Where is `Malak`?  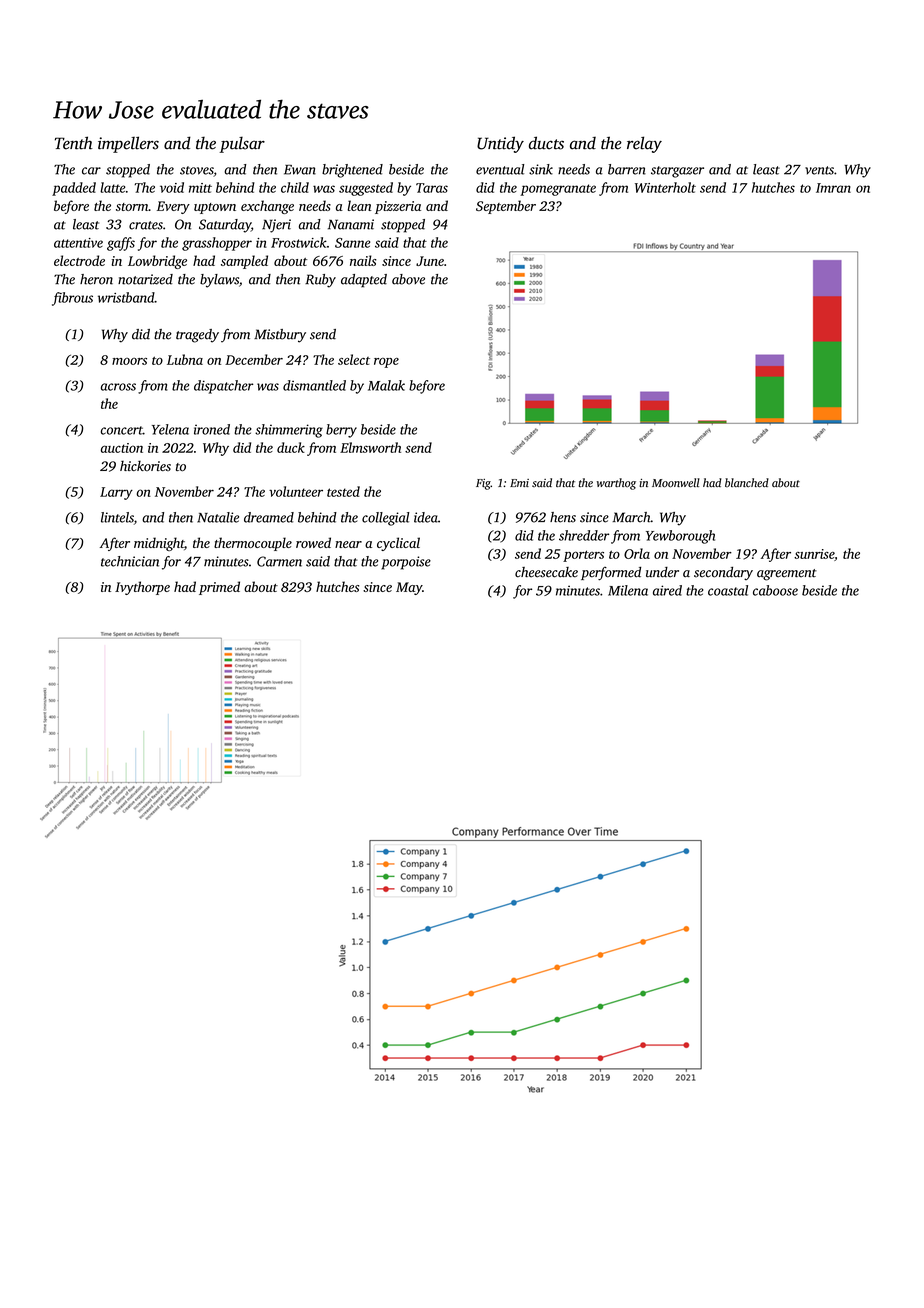
Malak is located at coordinates (386, 385).
